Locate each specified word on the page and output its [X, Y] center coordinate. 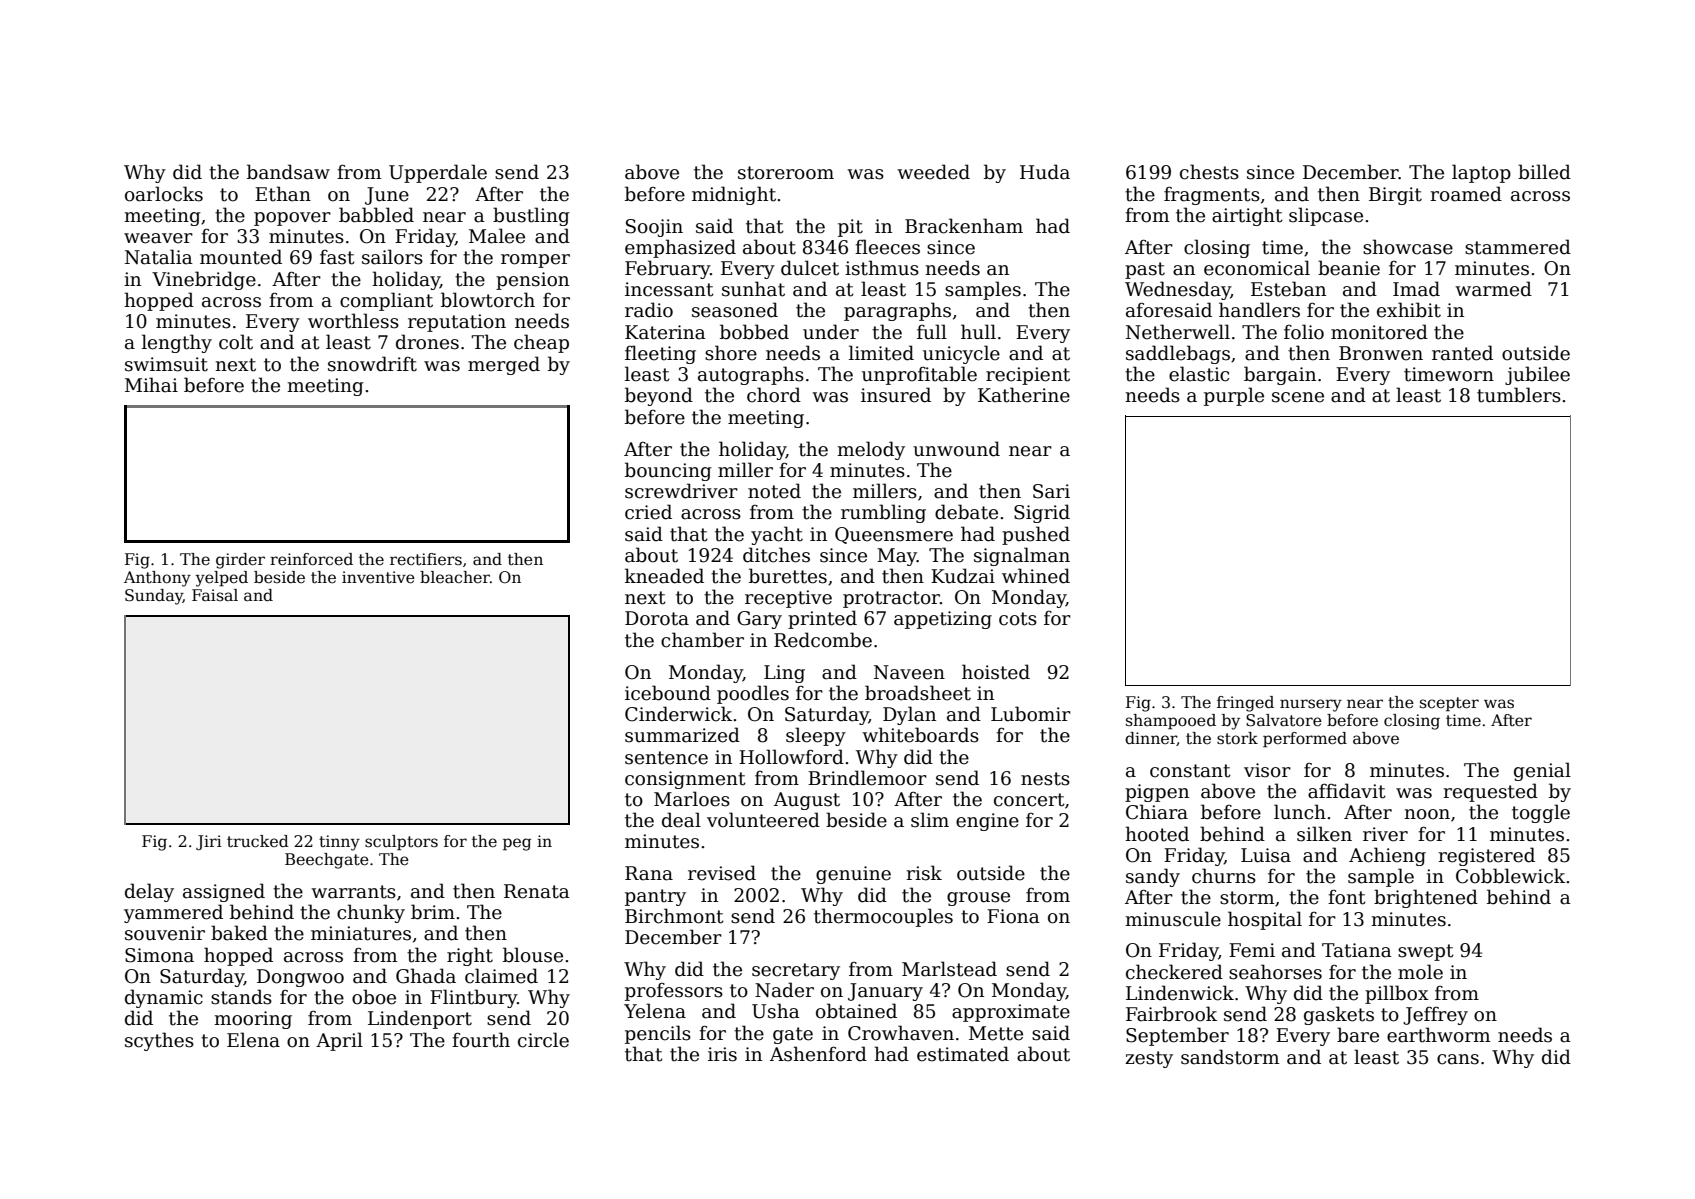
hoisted [996, 672]
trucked [258, 841]
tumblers [1519, 395]
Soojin [654, 228]
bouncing [668, 471]
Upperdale [438, 173]
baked [239, 933]
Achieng [1387, 856]
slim [930, 820]
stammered [1518, 247]
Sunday [154, 597]
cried [648, 512]
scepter [1449, 704]
